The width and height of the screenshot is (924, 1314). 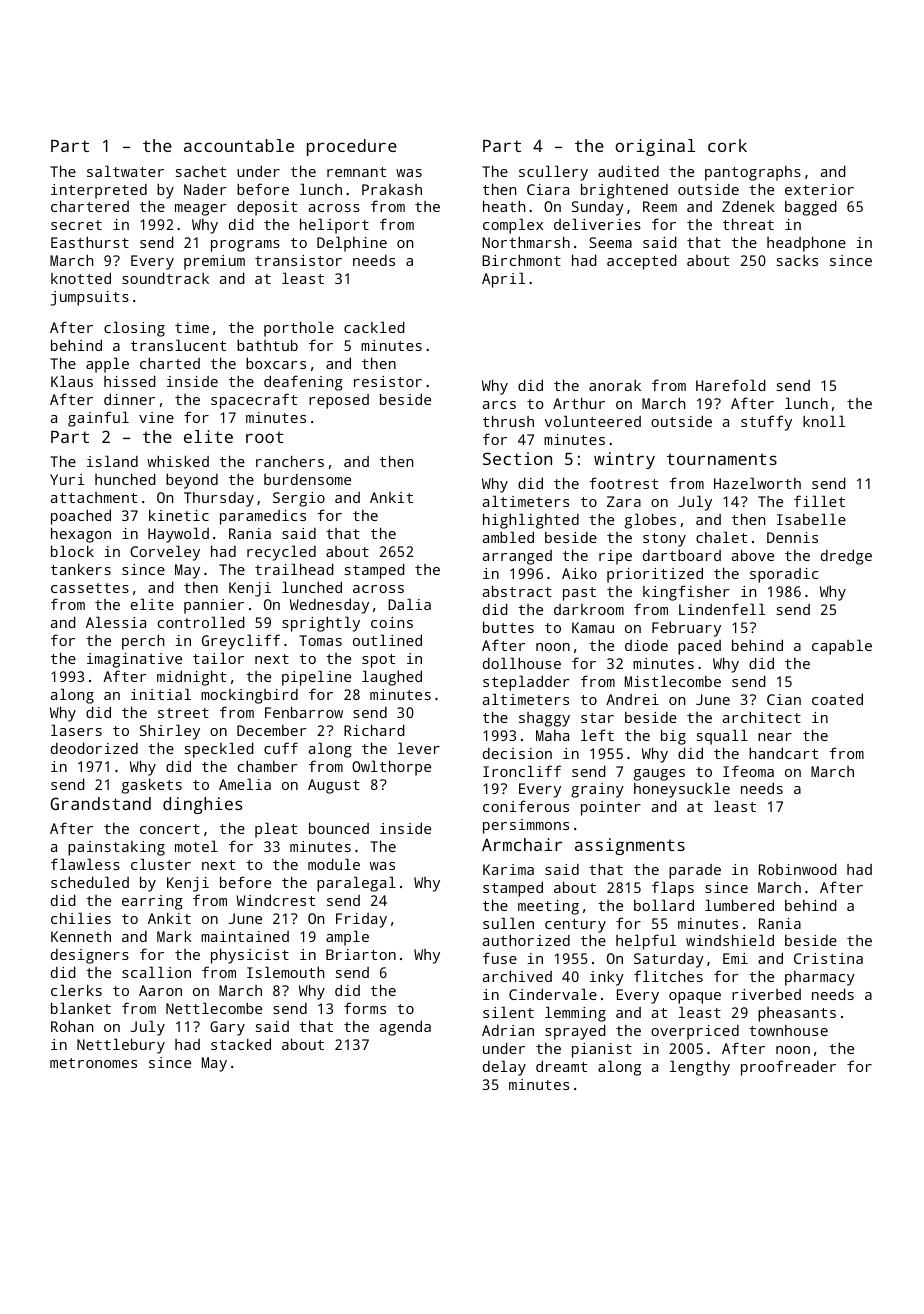 What do you see at coordinates (544, 719) in the screenshot?
I see `shaggy` at bounding box center [544, 719].
